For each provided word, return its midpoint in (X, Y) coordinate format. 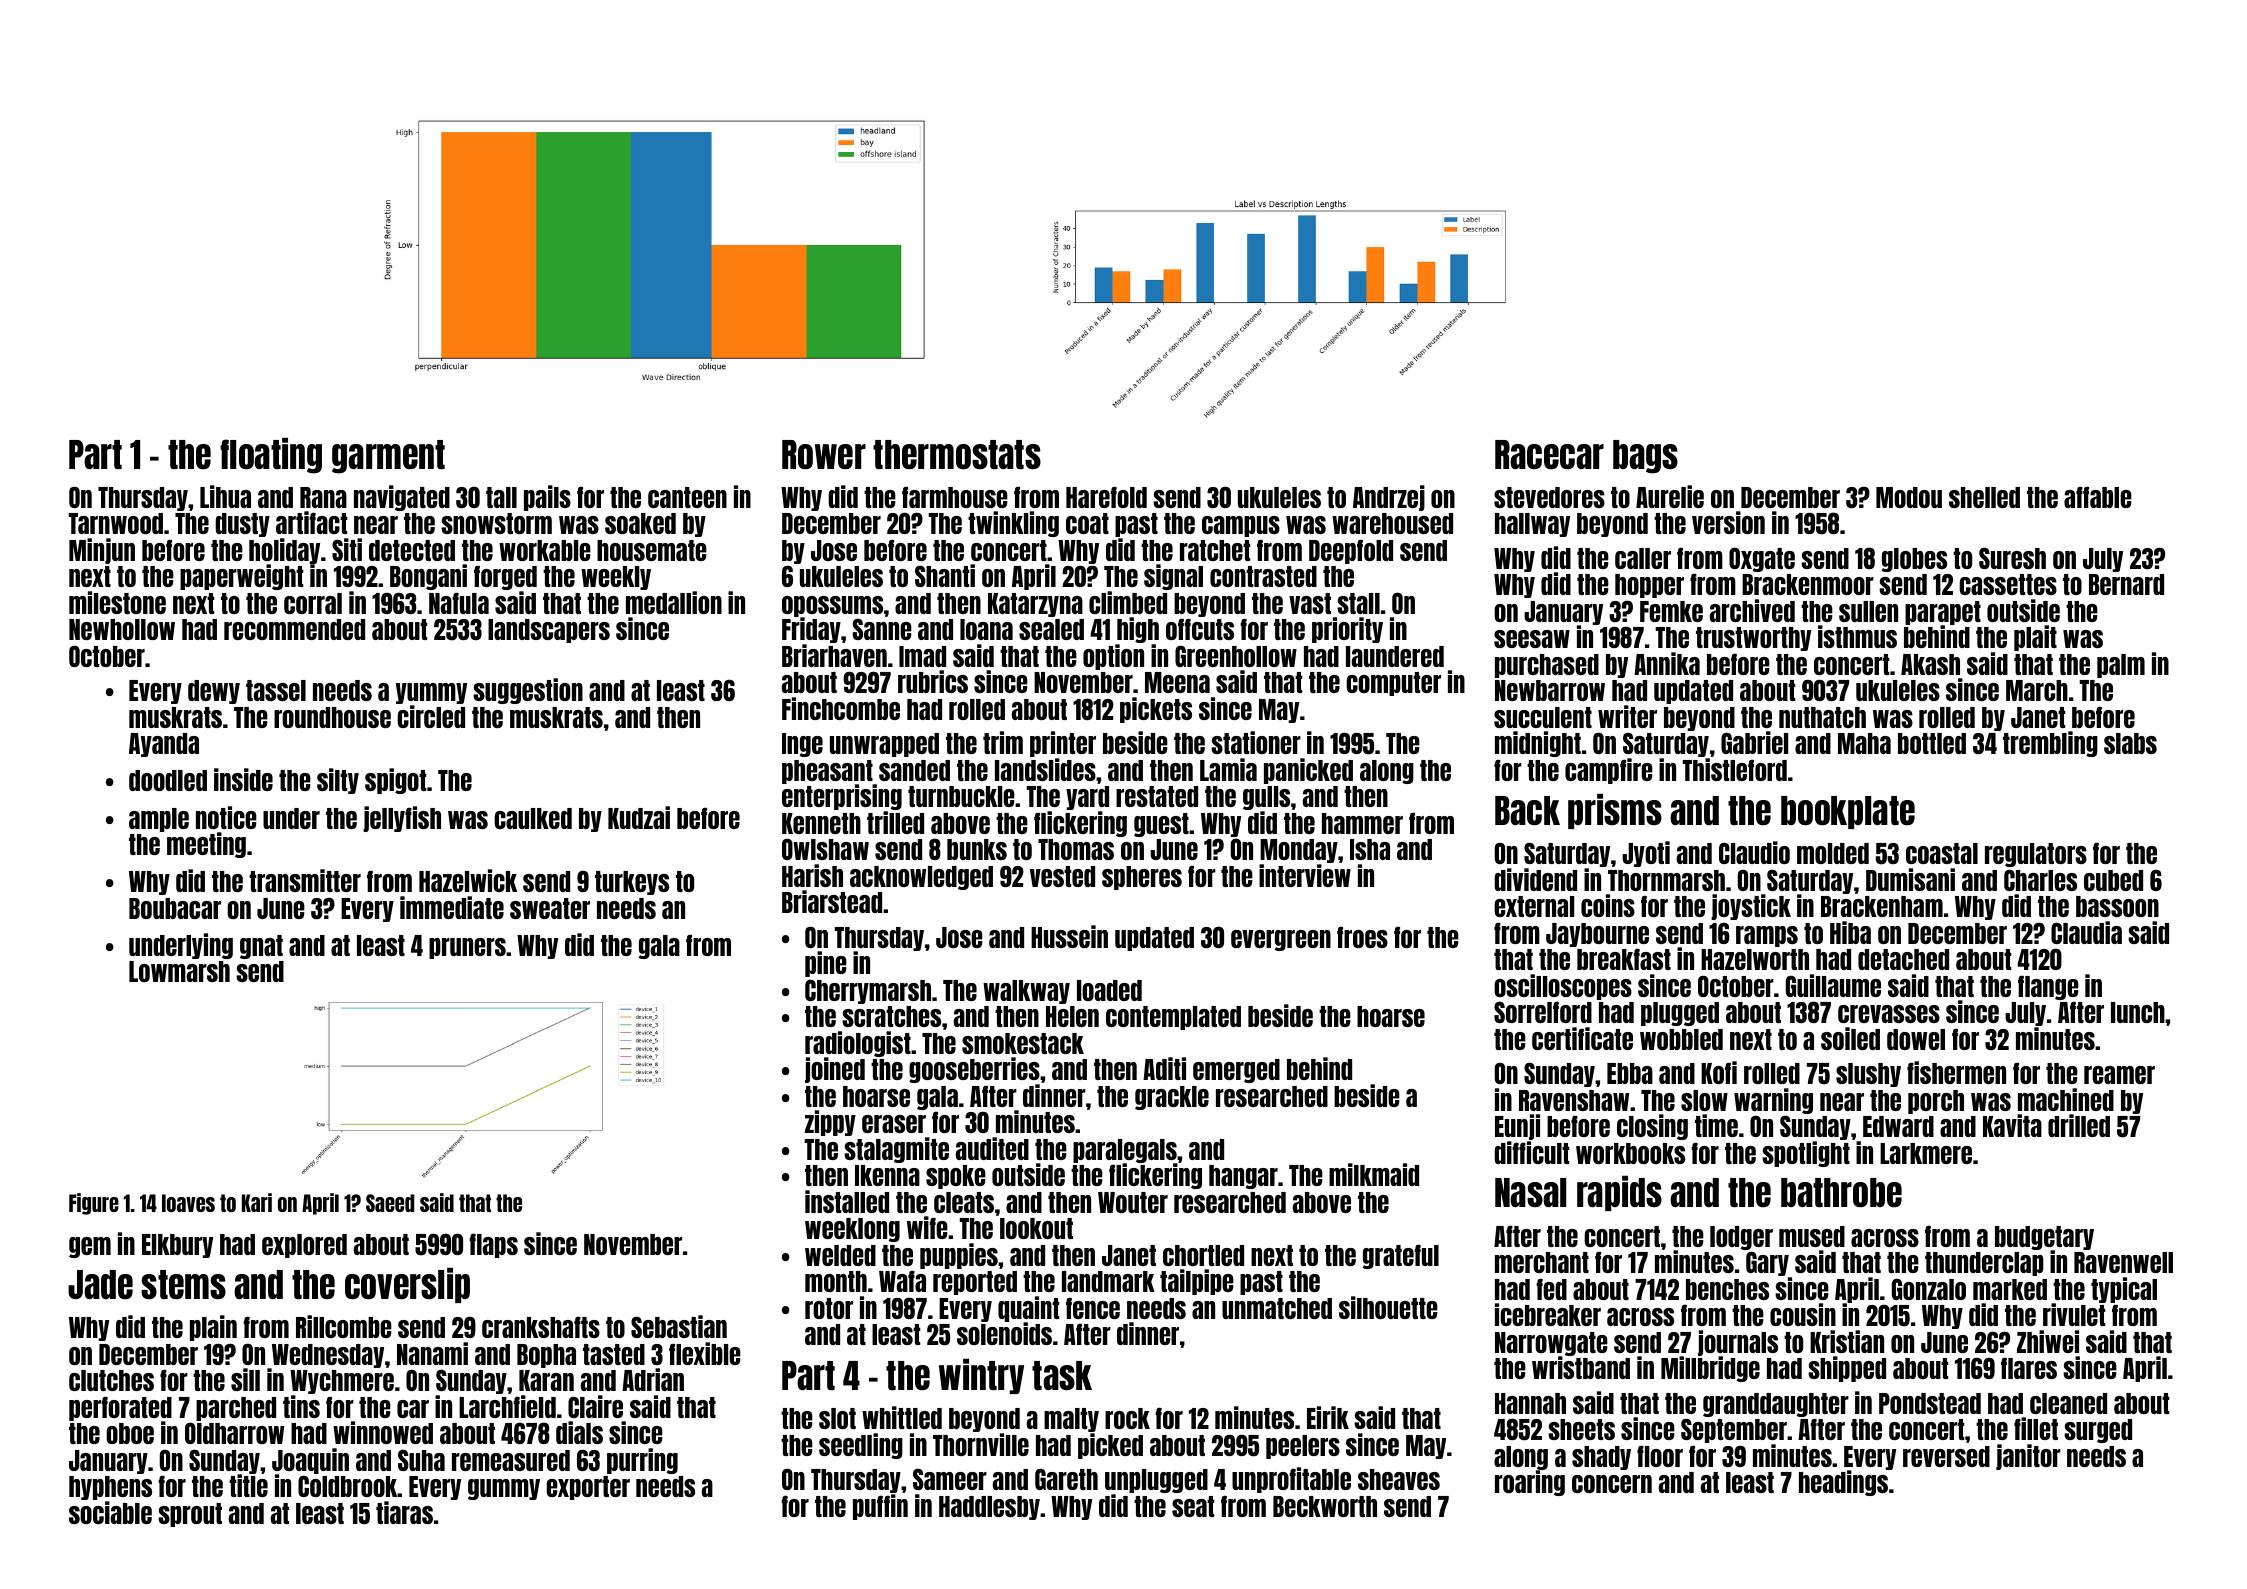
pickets (1156, 710)
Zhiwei (2048, 1341)
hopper (1649, 586)
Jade (100, 1285)
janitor (2028, 1457)
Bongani (428, 577)
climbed (1128, 602)
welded (840, 1255)
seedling (861, 1446)
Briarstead (832, 901)
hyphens (110, 1488)
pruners (467, 948)
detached (1903, 959)
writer (1627, 716)
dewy (214, 692)
